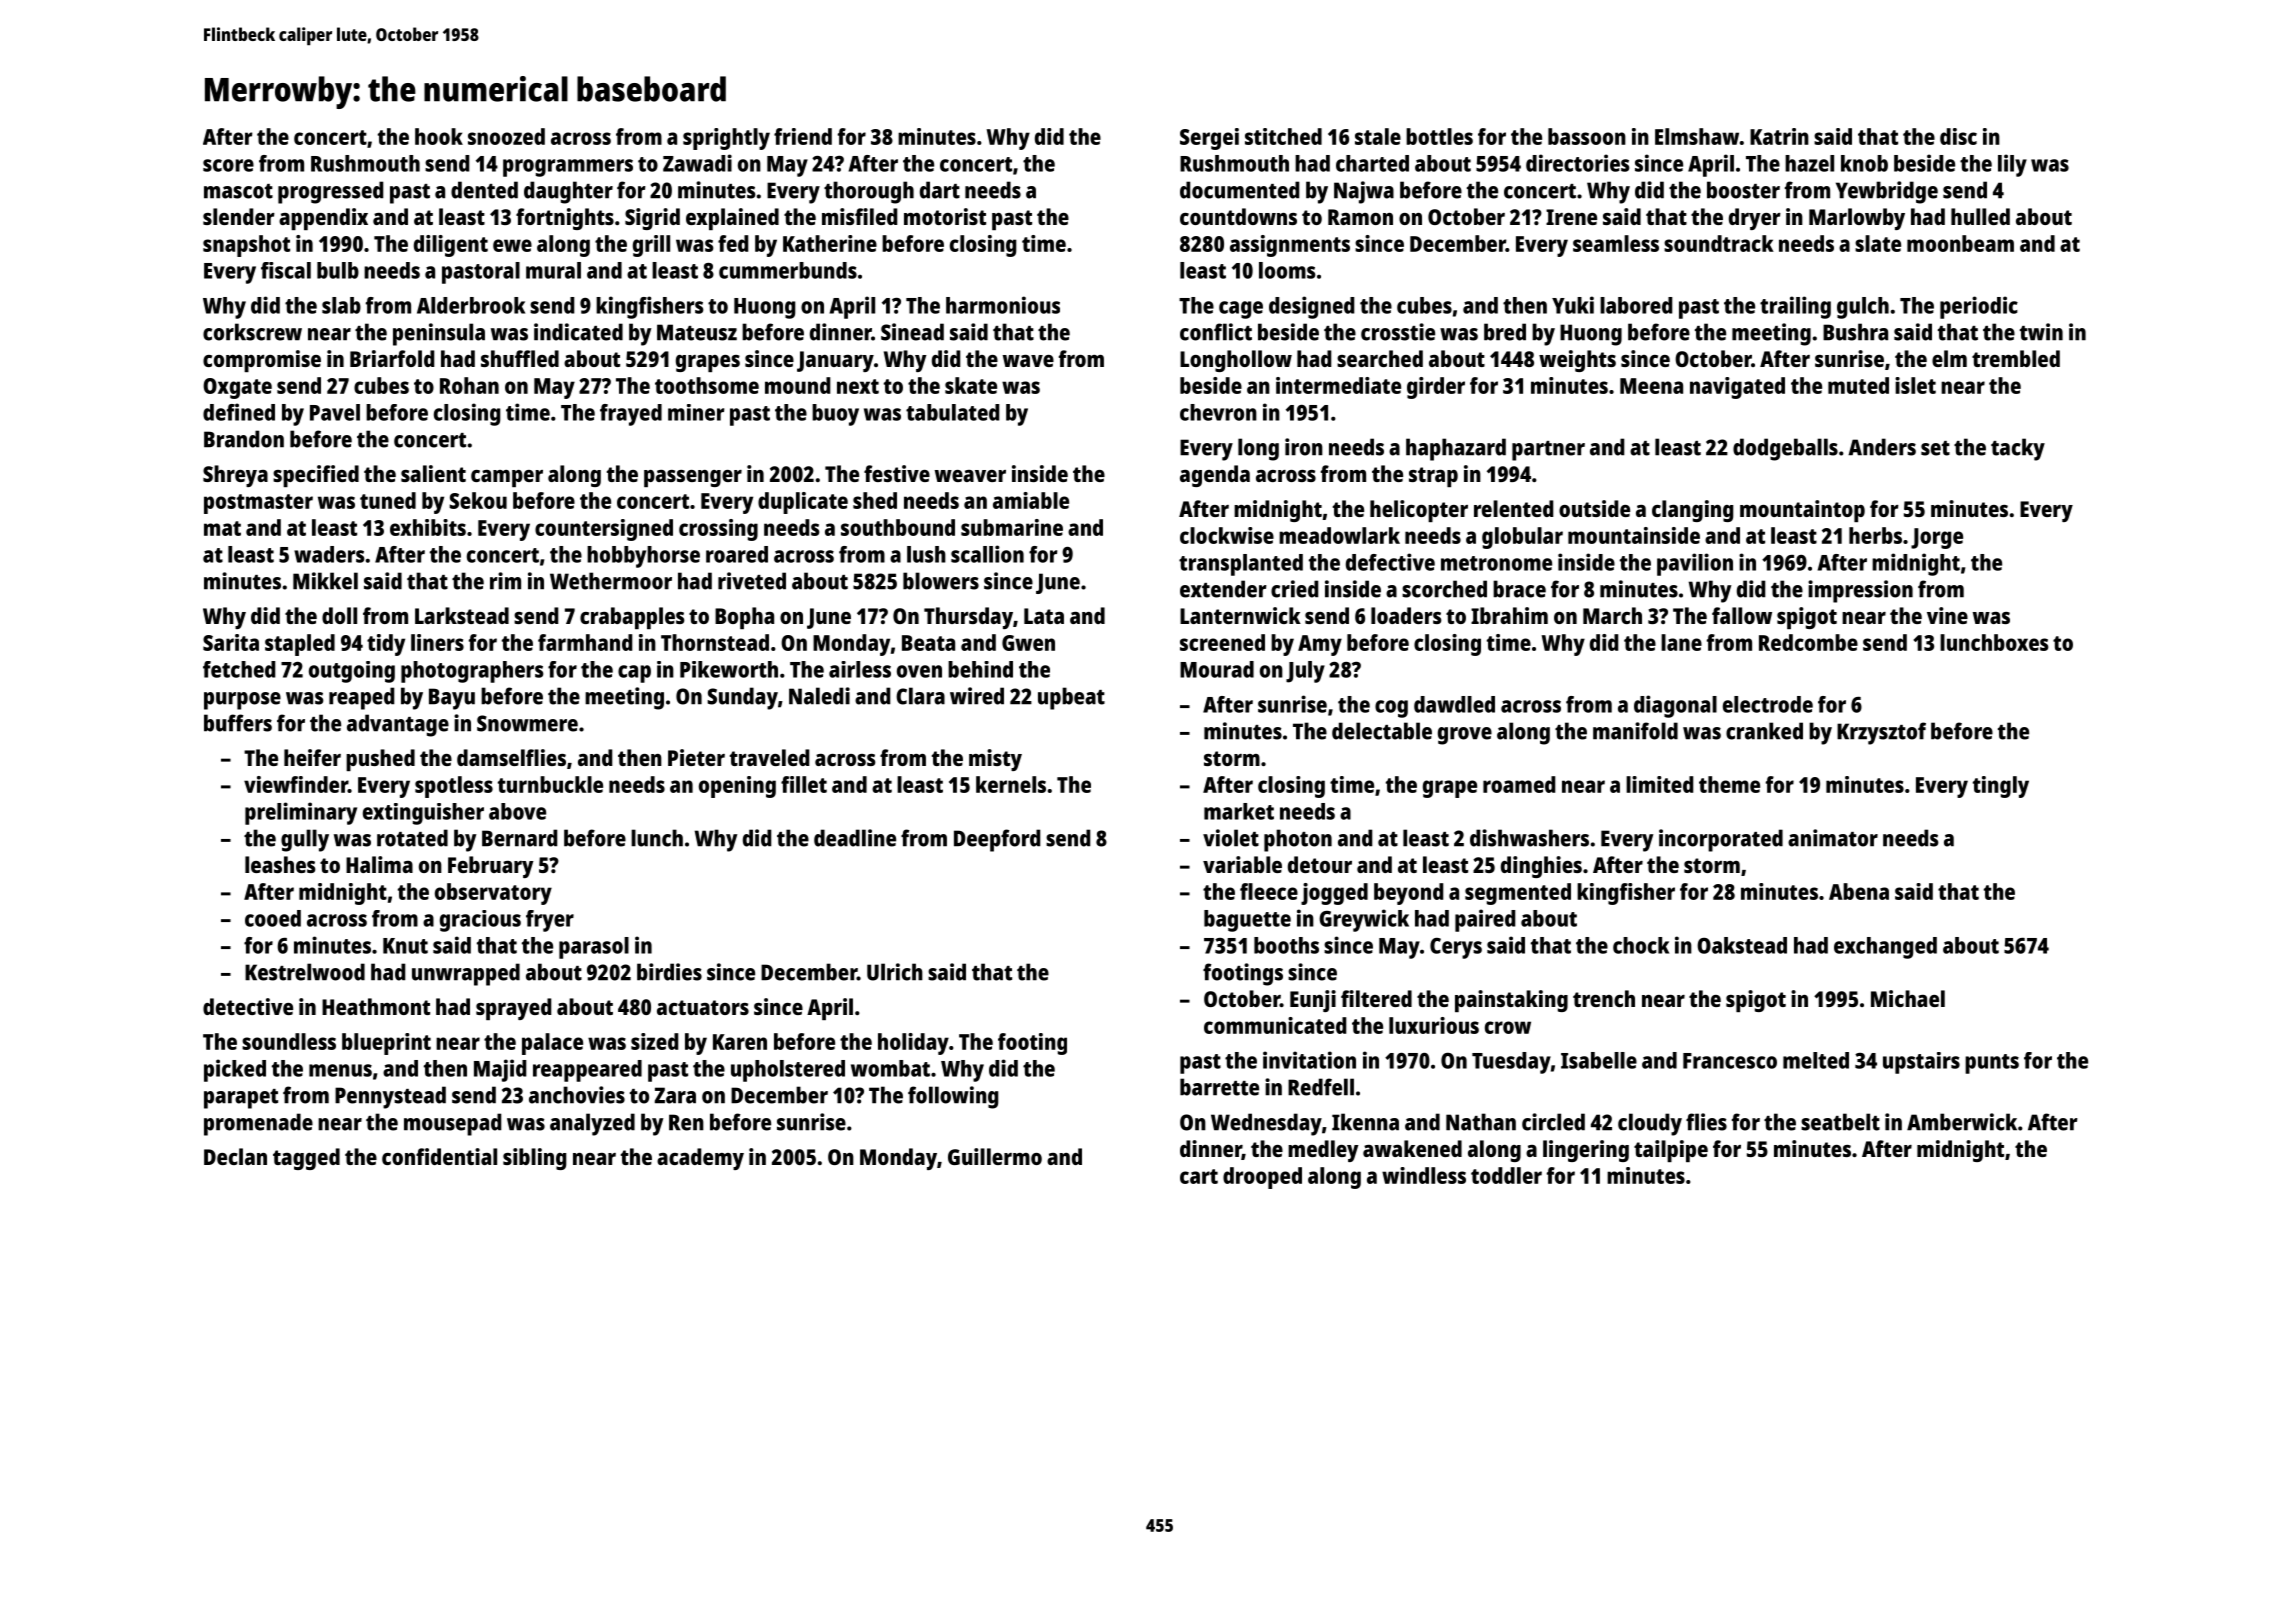  Describe the element at coordinates (1721, 840) in the image. I see `incorporated` at that location.
